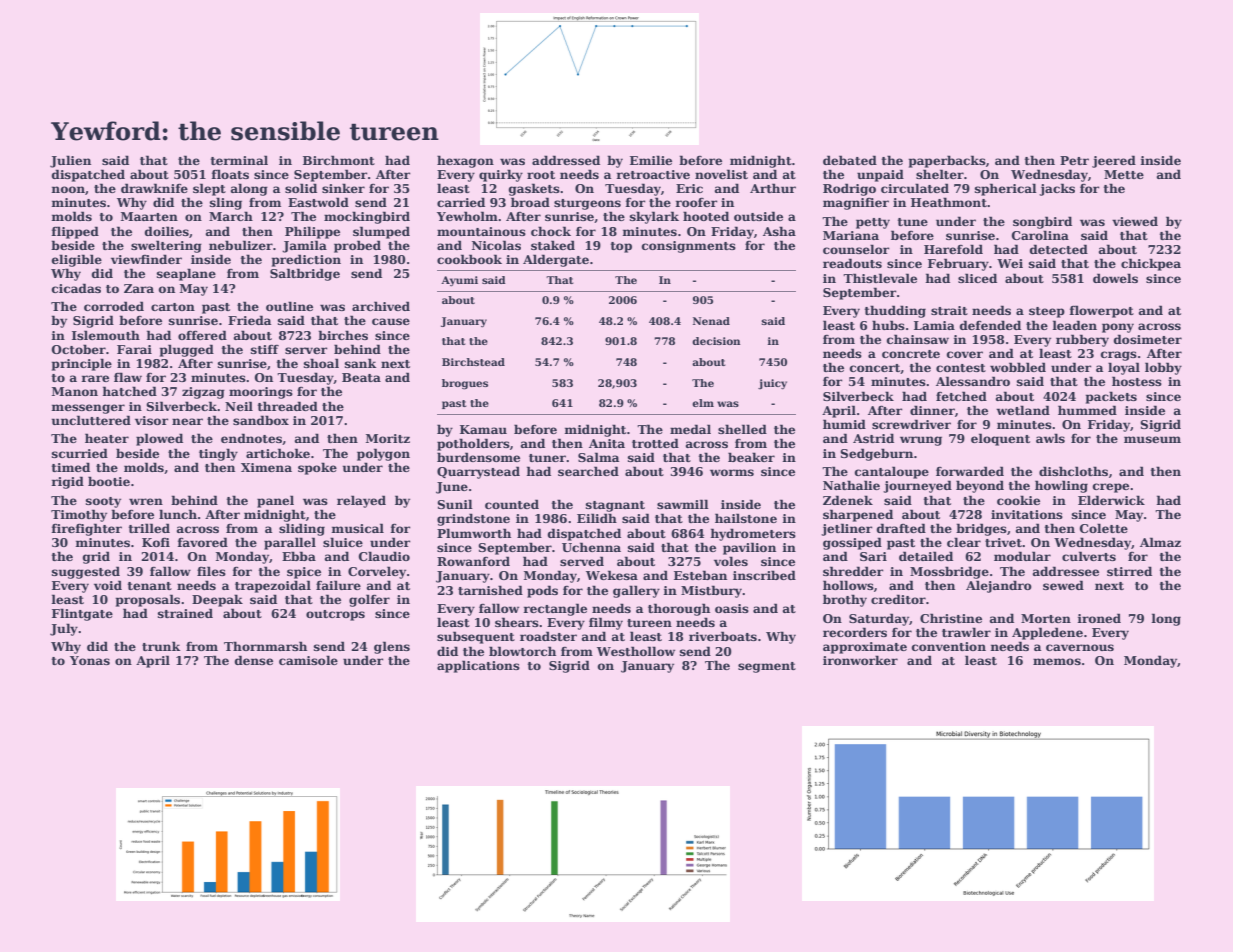 This screenshot has height=952, width=1233. Describe the element at coordinates (70, 161) in the screenshot. I see `Julien` at that location.
